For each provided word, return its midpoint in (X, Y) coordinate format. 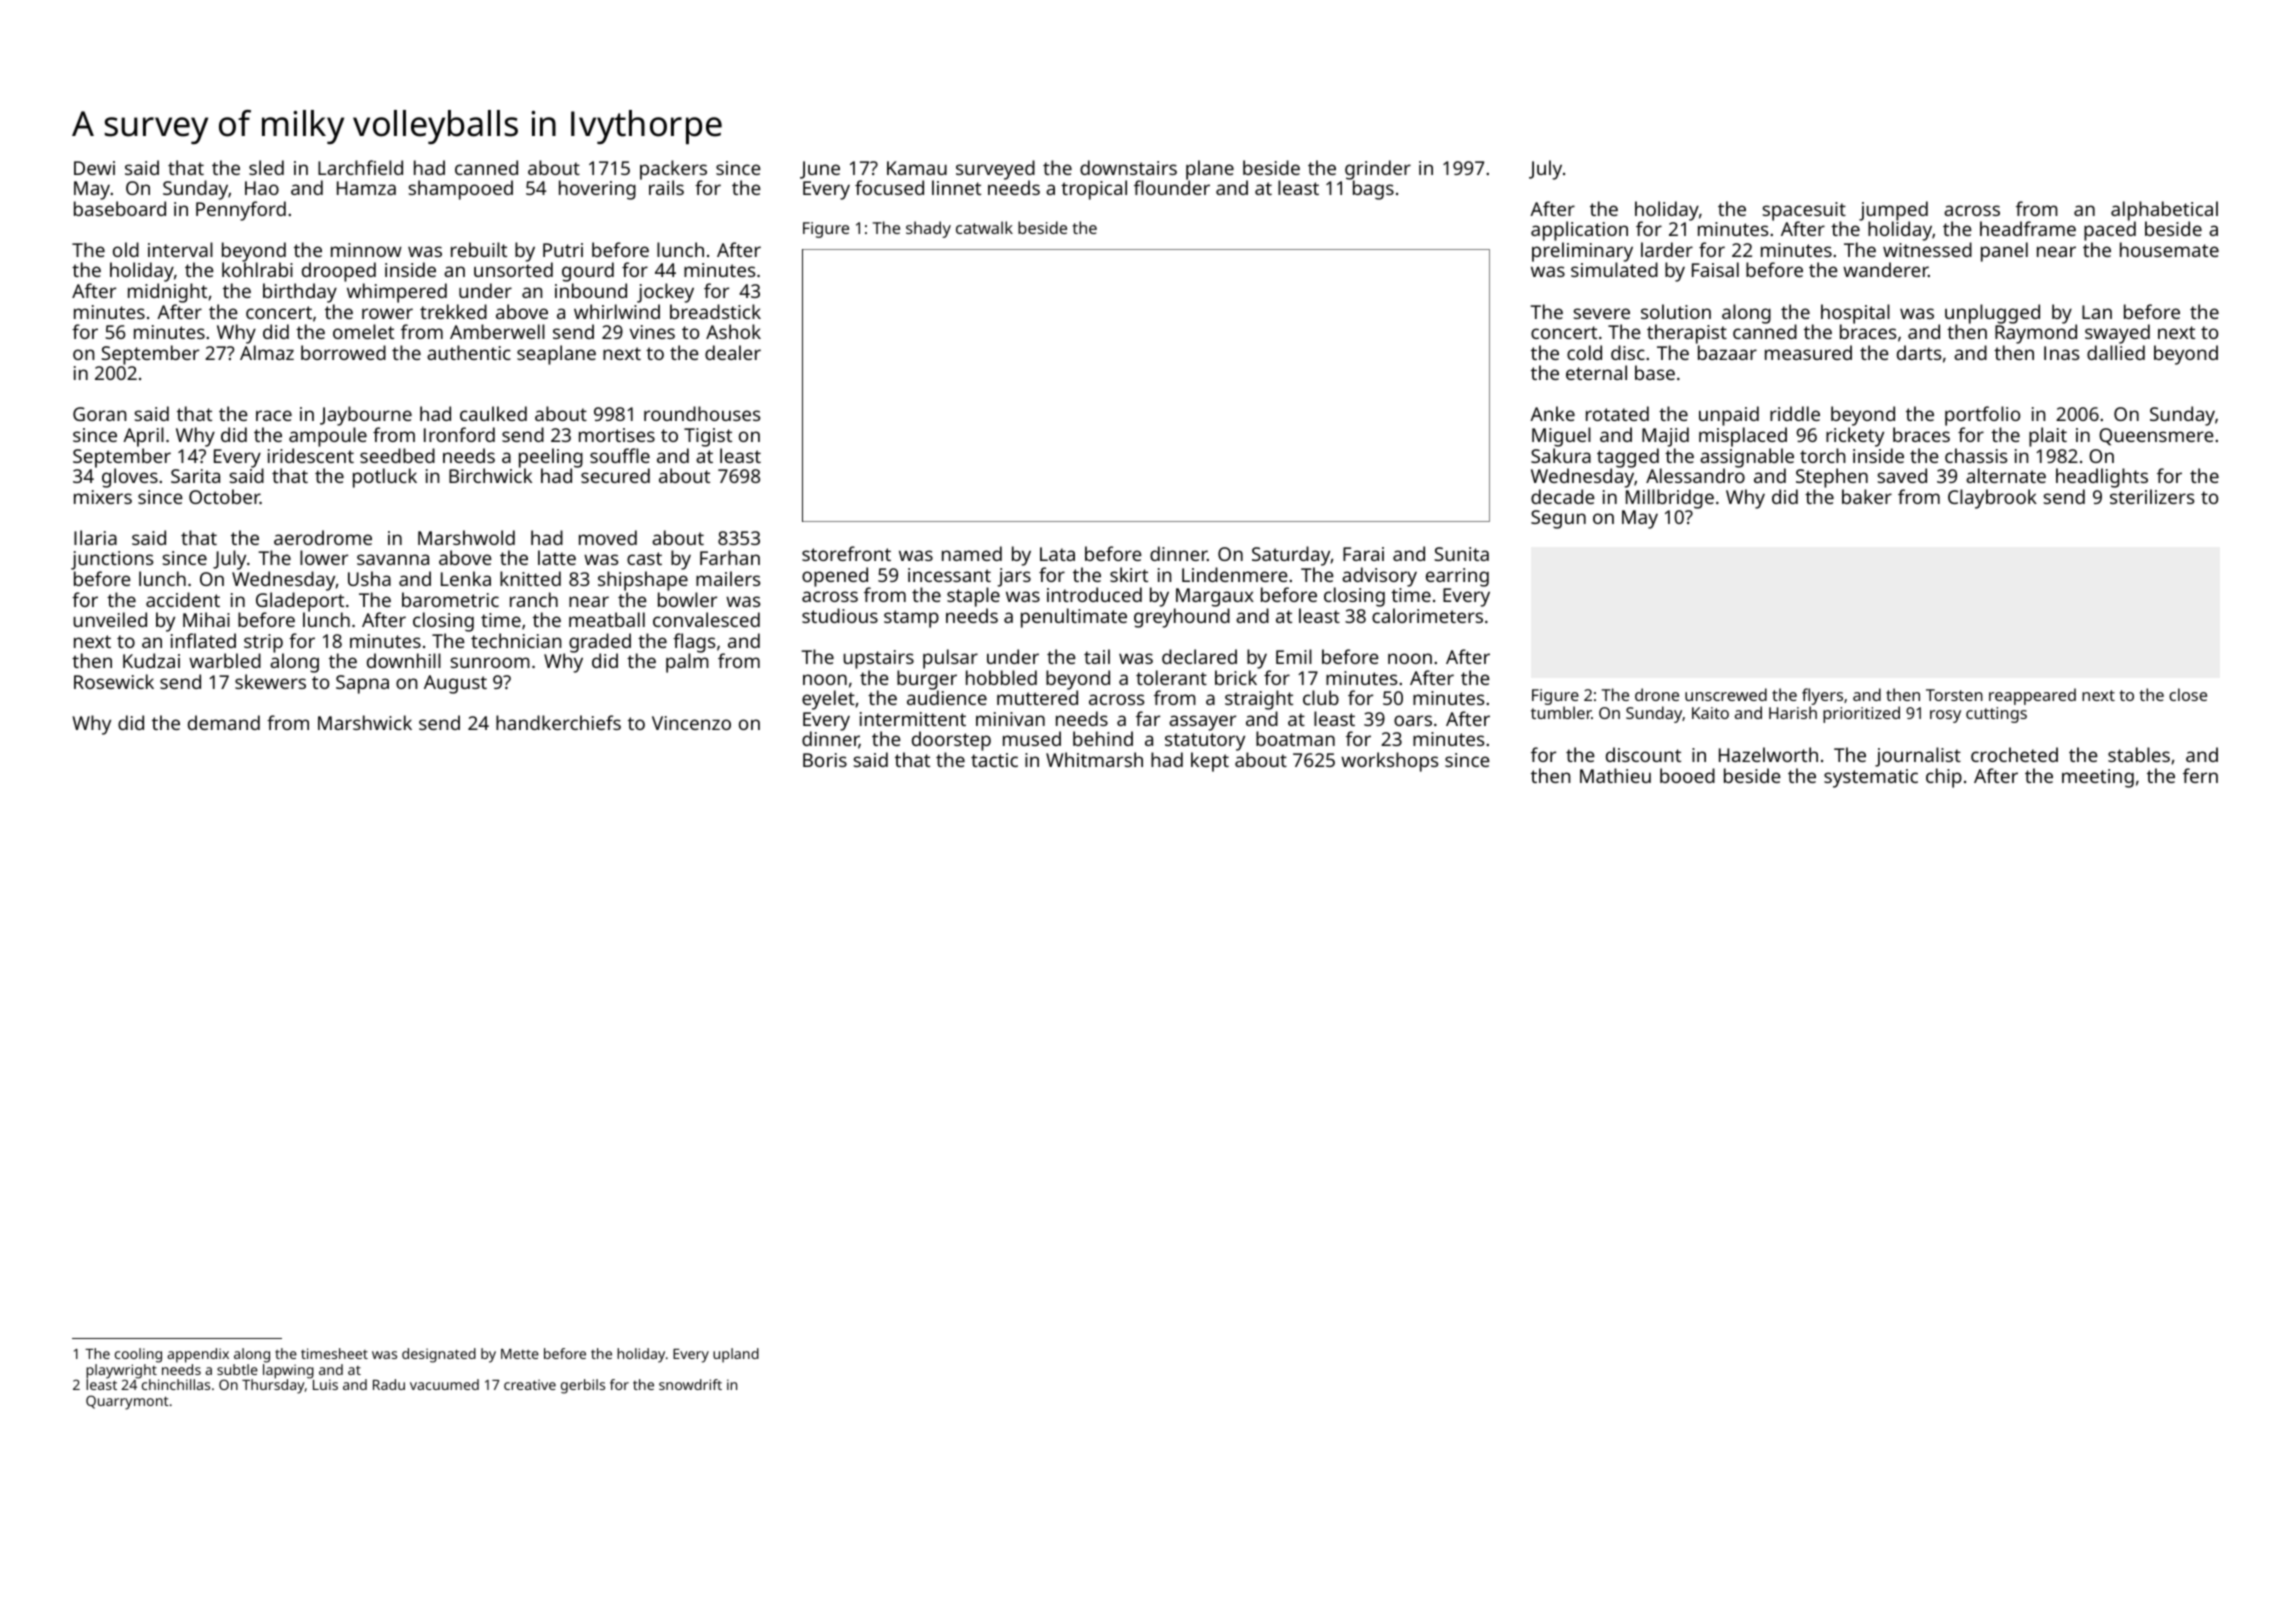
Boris (825, 760)
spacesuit (1804, 212)
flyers (1822, 696)
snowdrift (690, 1384)
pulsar (950, 659)
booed (1687, 775)
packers (673, 170)
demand (224, 722)
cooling (138, 1355)
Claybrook (1992, 499)
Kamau (917, 168)
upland (736, 1355)
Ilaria (95, 537)
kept (1210, 762)
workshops (1389, 762)
